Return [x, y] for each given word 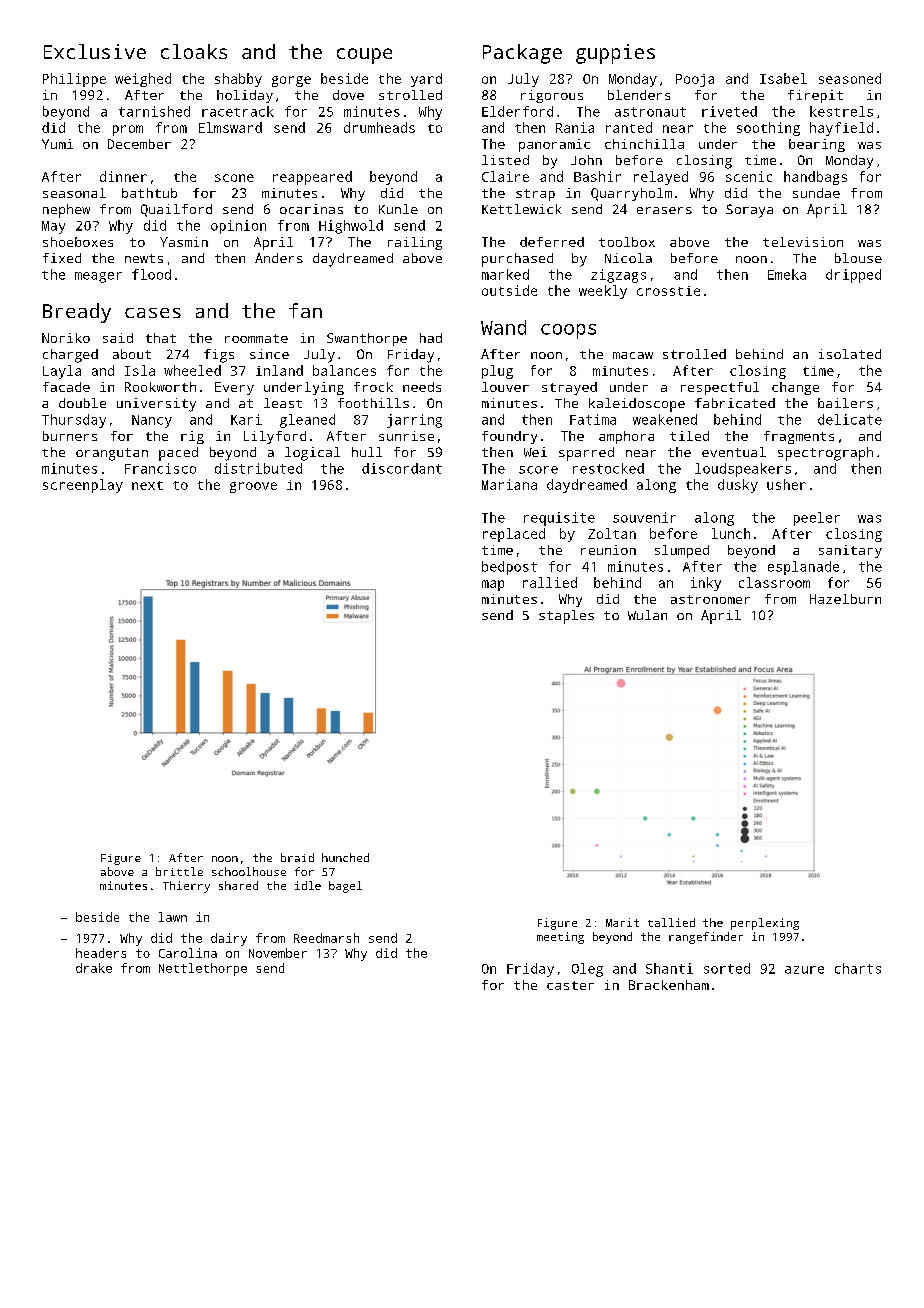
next [147, 485]
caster [570, 985]
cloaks [194, 51]
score [538, 470]
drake [94, 968]
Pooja [695, 80]
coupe [364, 56]
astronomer [710, 599]
